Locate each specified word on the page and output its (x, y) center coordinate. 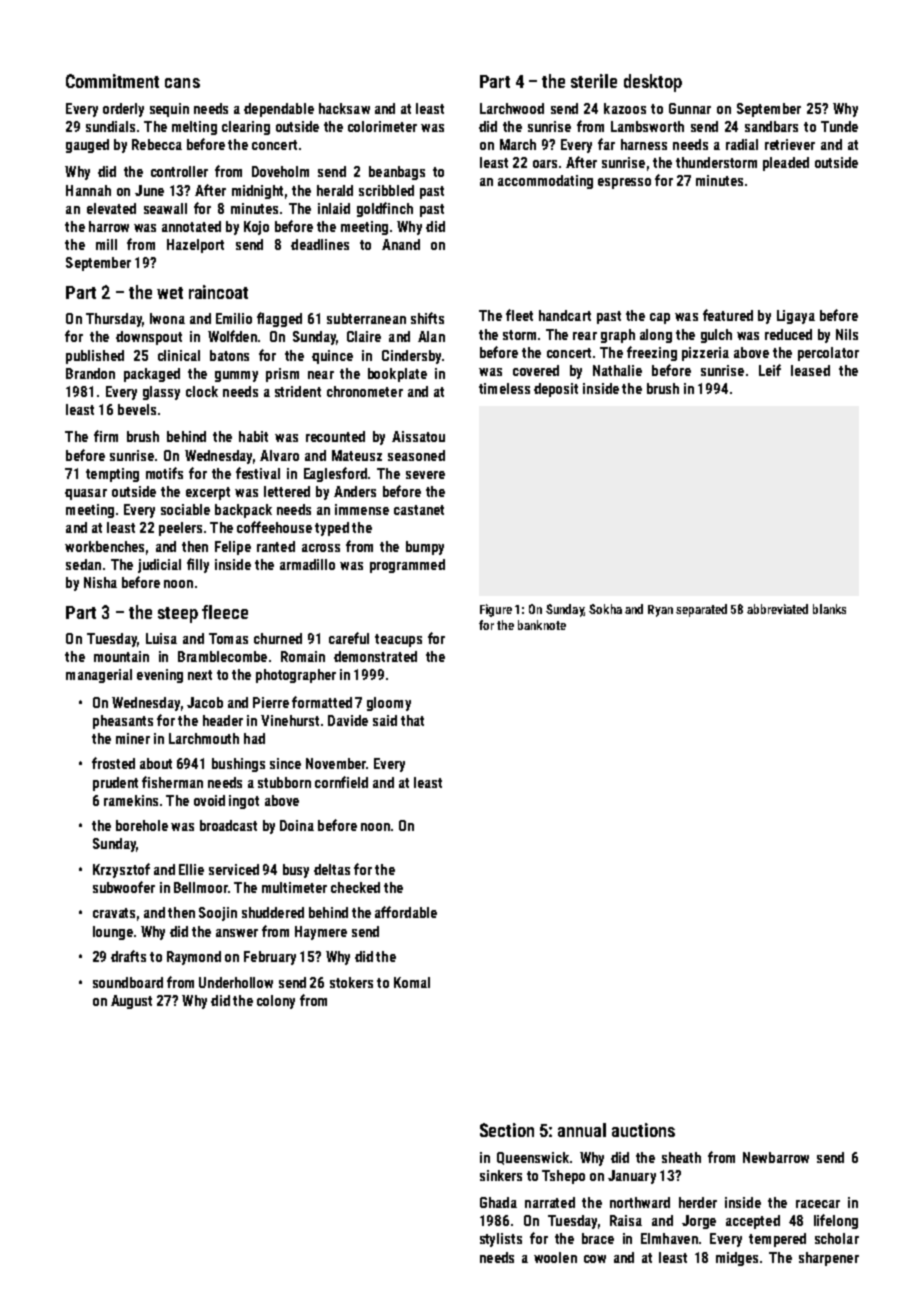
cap (660, 318)
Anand (401, 244)
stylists (501, 1240)
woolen (555, 1257)
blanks (829, 609)
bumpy (425, 548)
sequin (169, 110)
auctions (643, 1130)
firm (106, 436)
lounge (113, 933)
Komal (412, 982)
